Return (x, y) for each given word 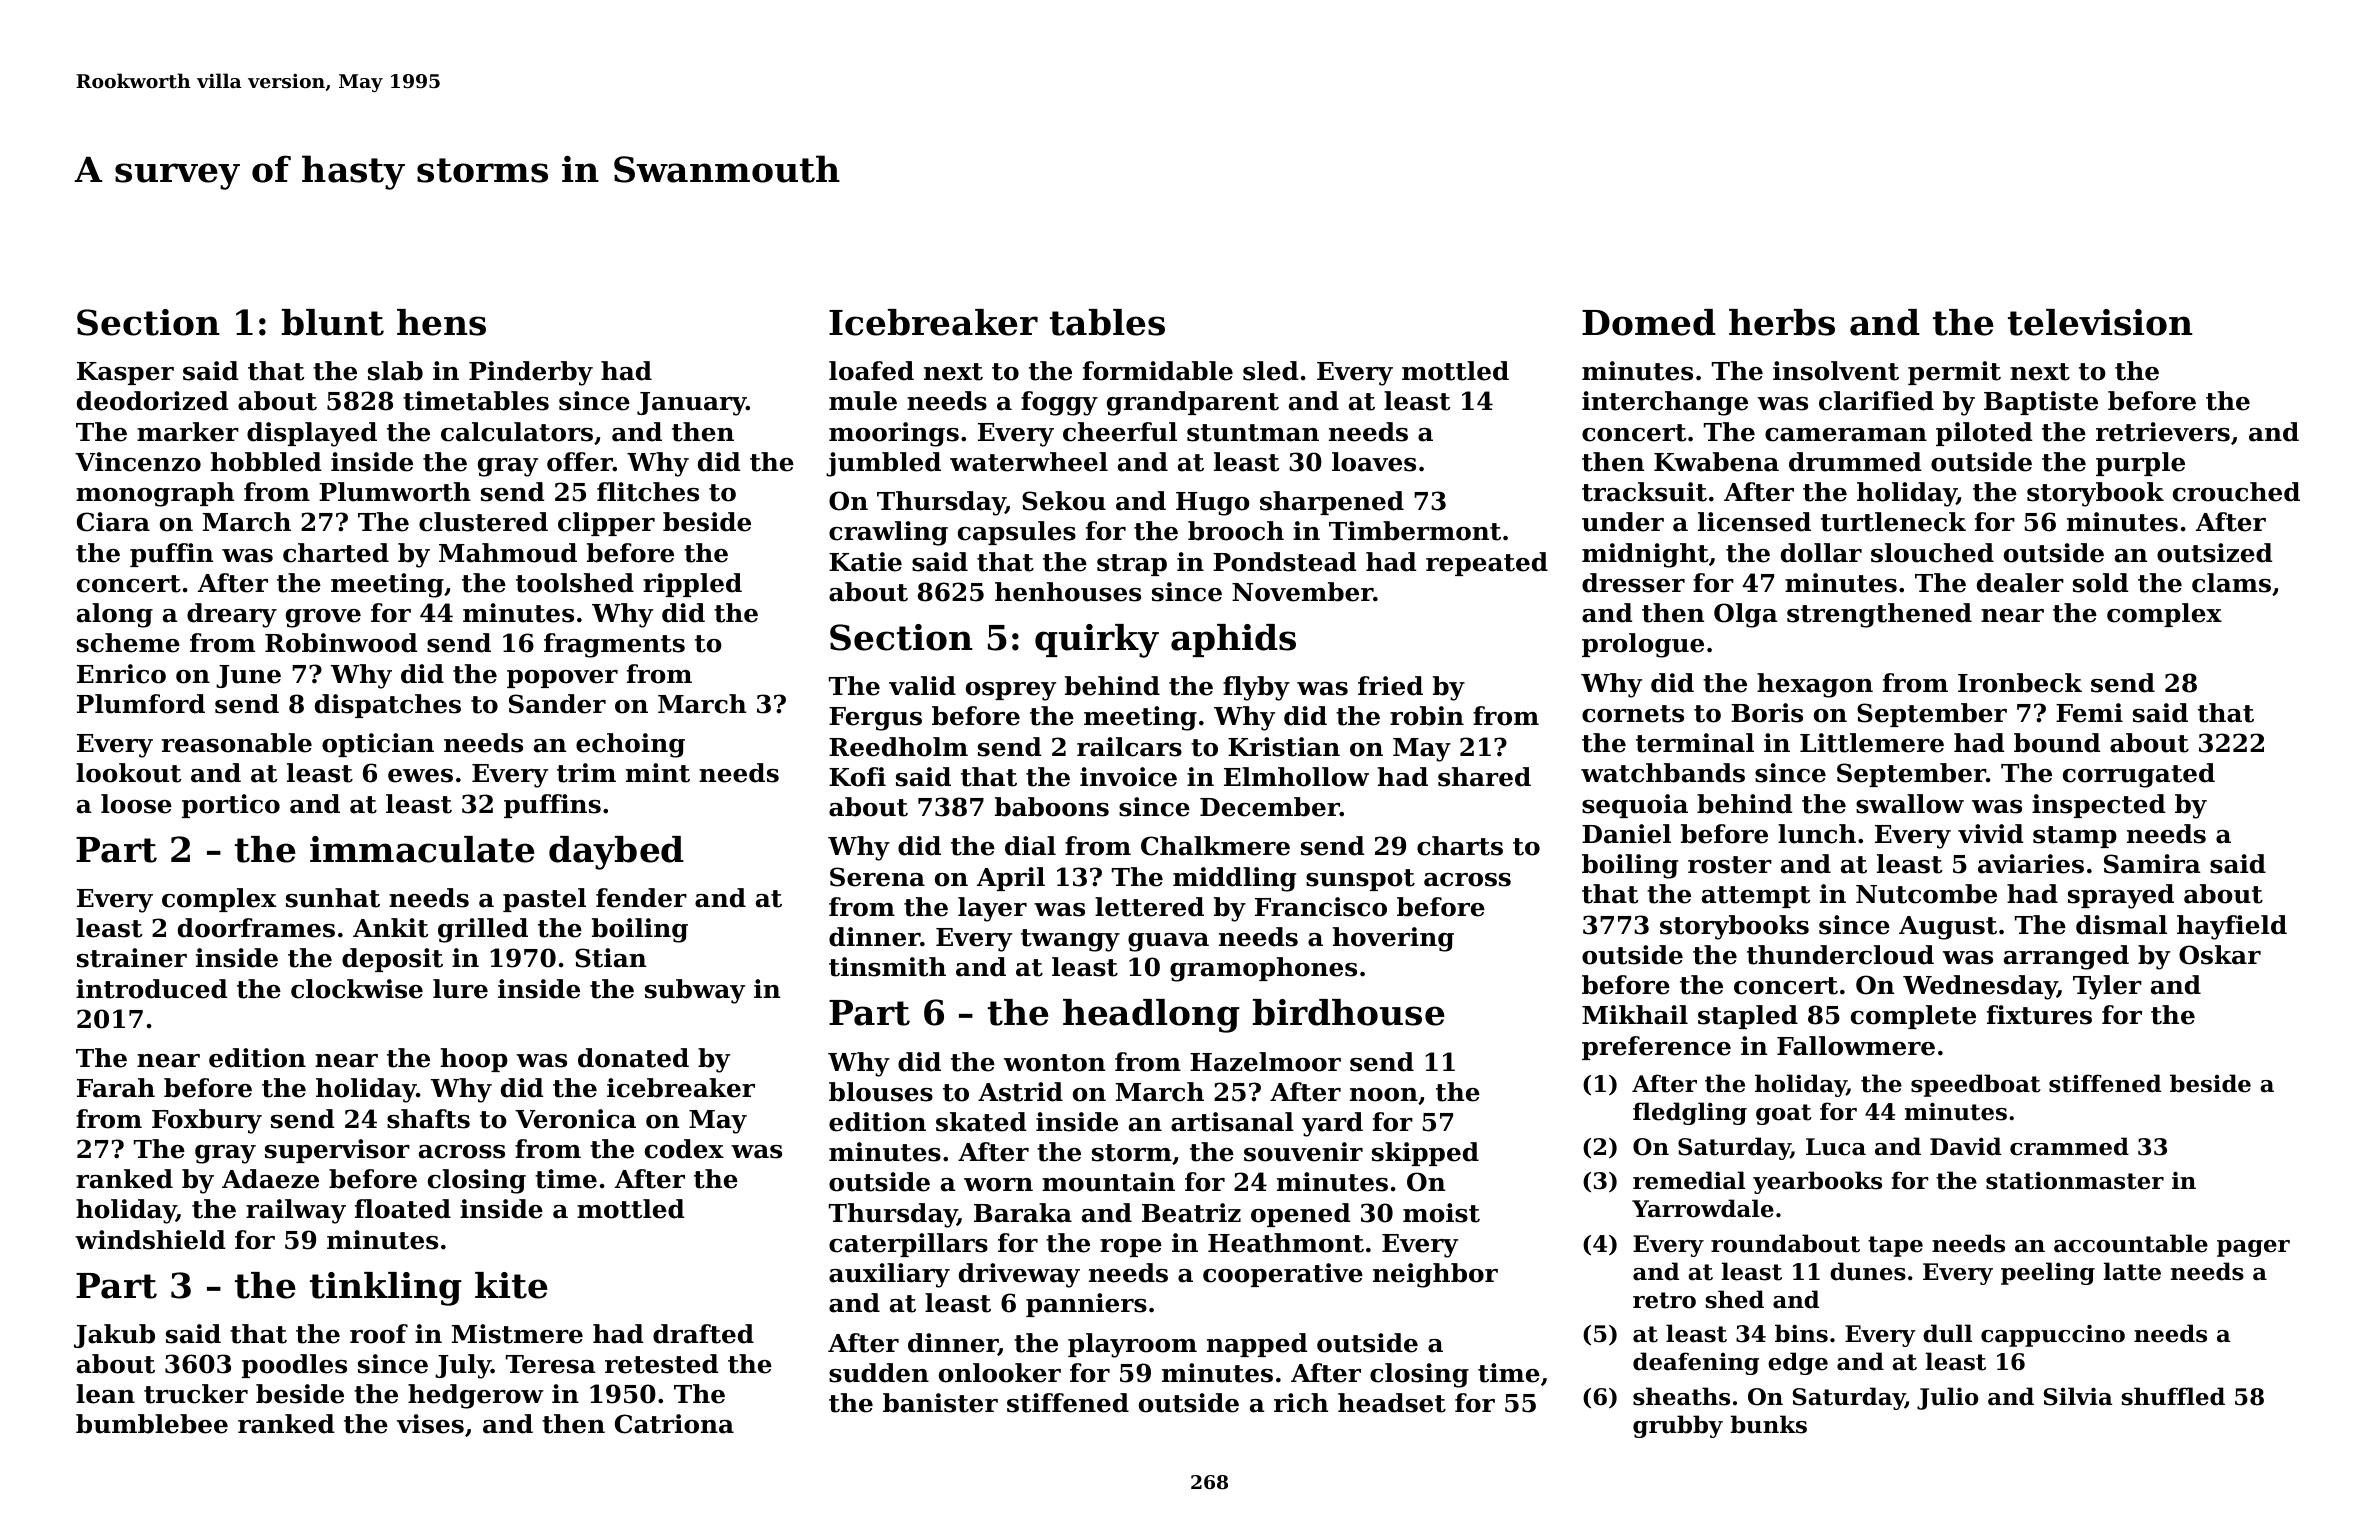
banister (940, 1403)
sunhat (333, 898)
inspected (2099, 806)
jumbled (883, 464)
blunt (333, 322)
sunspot (1360, 880)
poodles (294, 1366)
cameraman (1846, 435)
